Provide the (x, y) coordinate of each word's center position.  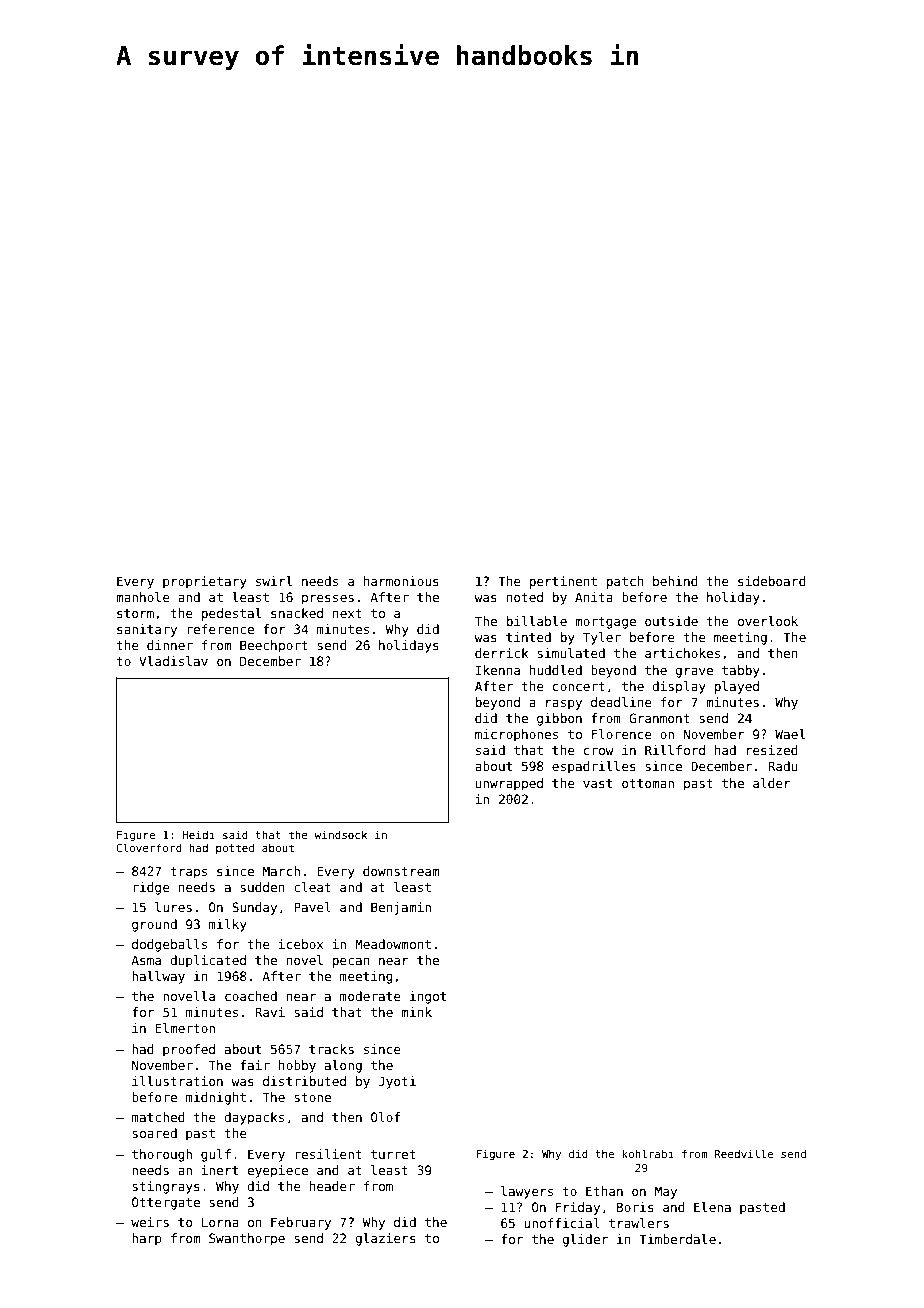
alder (772, 783)
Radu (783, 766)
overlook (768, 621)
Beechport (274, 646)
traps (188, 873)
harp (147, 1239)
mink (416, 1012)
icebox (301, 944)
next (347, 613)
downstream (401, 871)
